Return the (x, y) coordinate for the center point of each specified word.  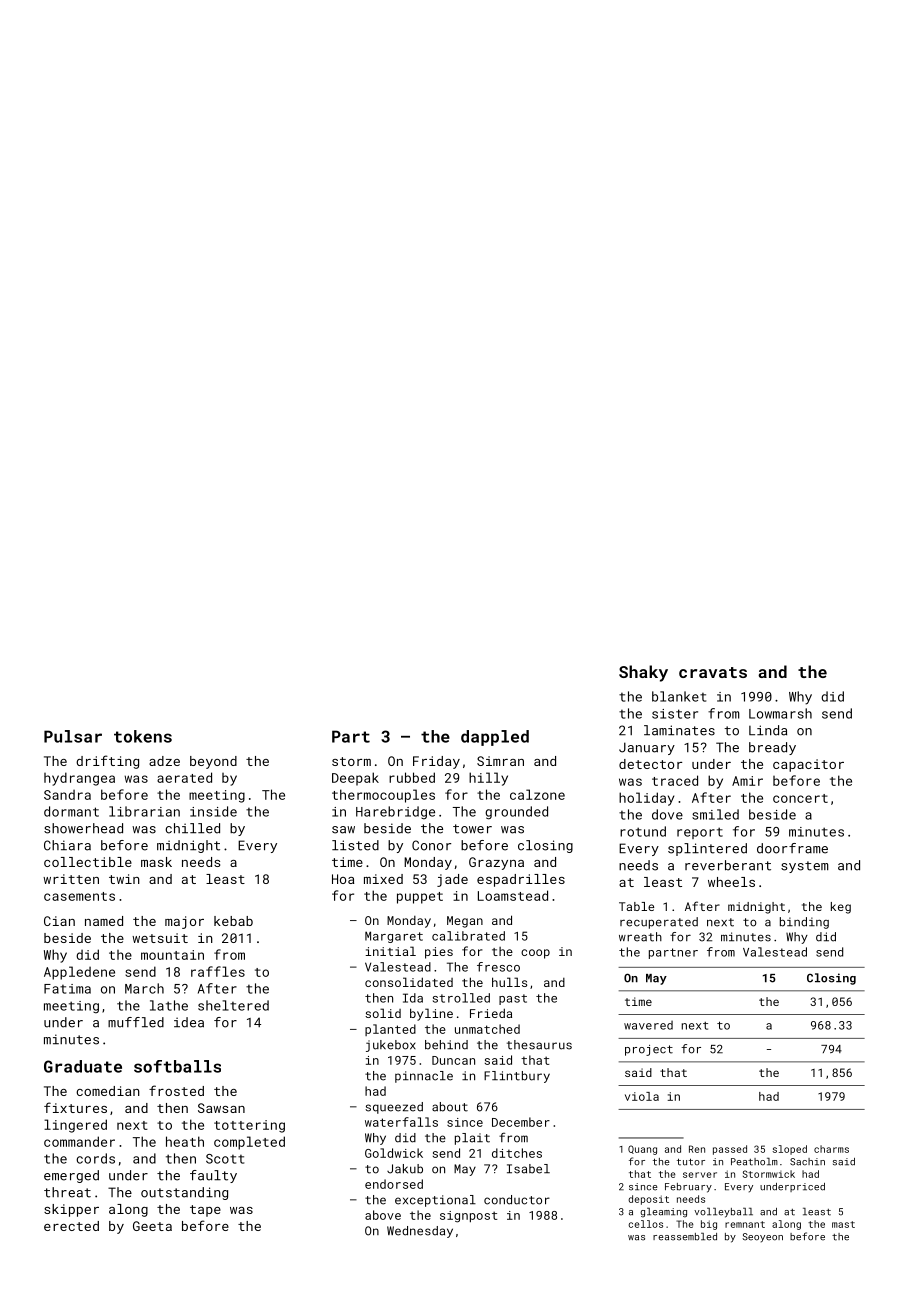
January (647, 748)
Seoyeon (762, 1237)
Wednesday (420, 1232)
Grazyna (496, 863)
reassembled (685, 1237)
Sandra (67, 795)
